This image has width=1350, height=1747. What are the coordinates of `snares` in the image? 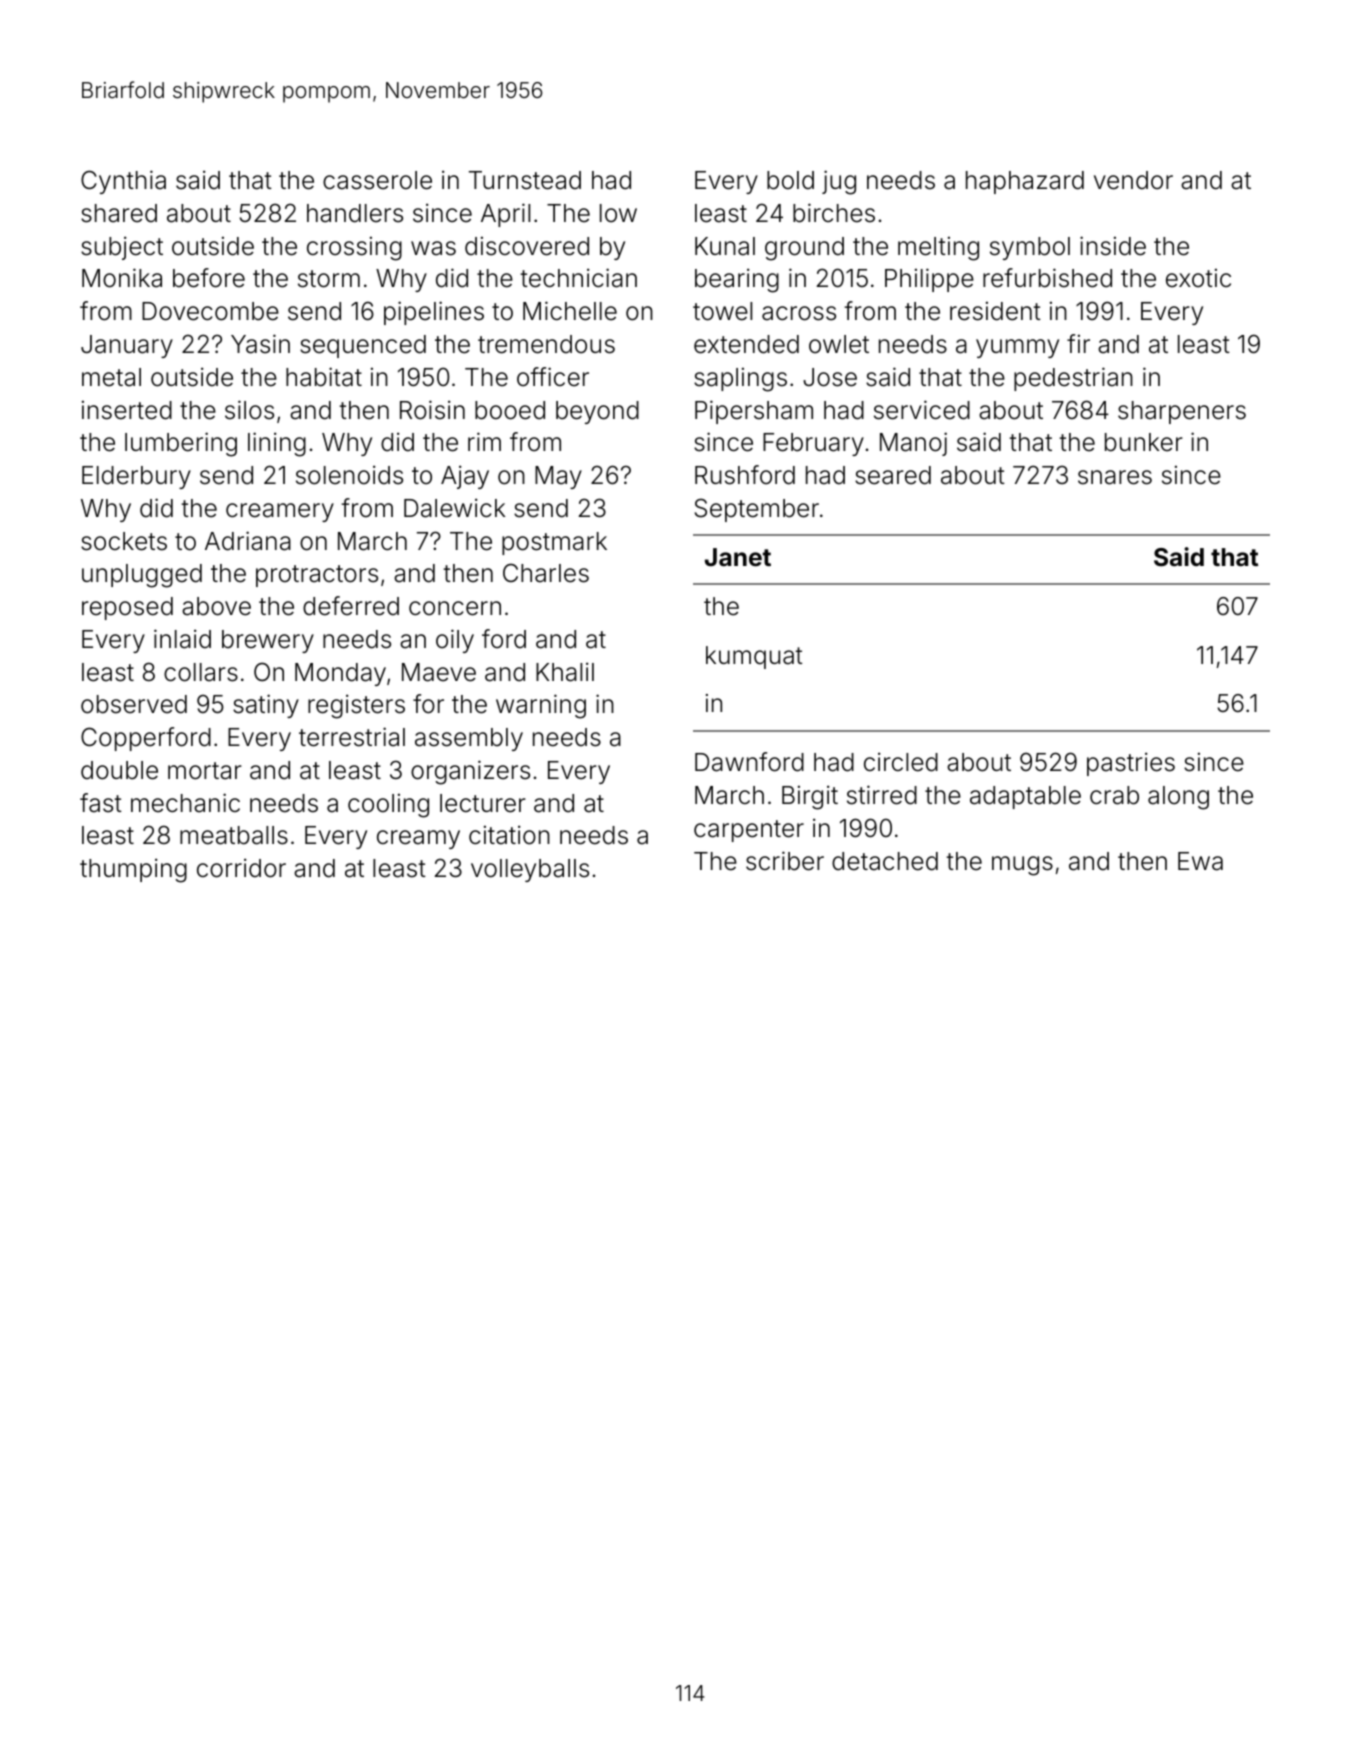 It's located at (1115, 477).
